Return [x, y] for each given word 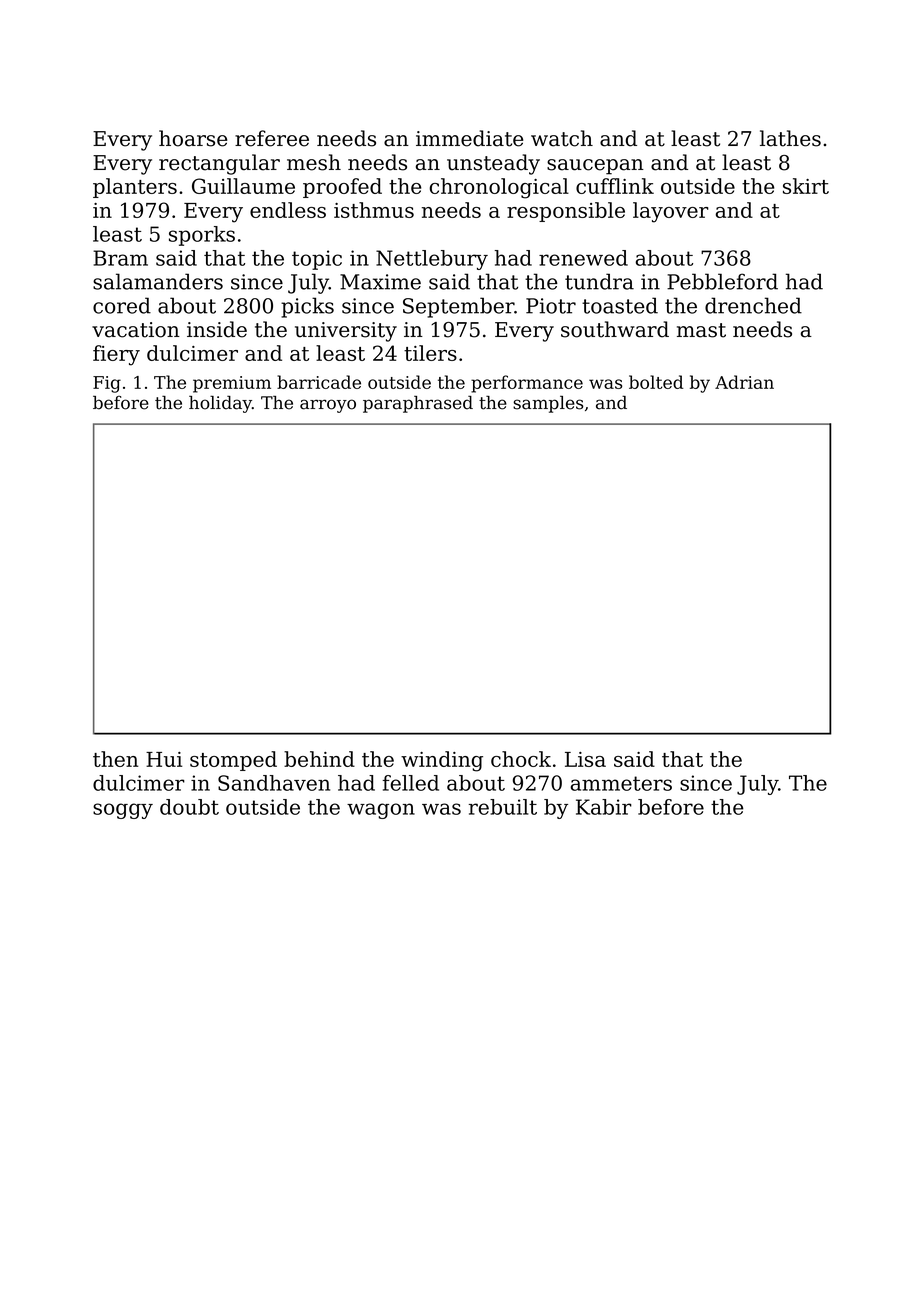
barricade [319, 382]
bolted [656, 382]
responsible [566, 212]
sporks [202, 236]
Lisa [585, 759]
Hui [164, 759]
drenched [753, 305]
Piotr [551, 306]
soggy [123, 811]
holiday [220, 404]
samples [548, 404]
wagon [381, 811]
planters [135, 188]
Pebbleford [722, 281]
